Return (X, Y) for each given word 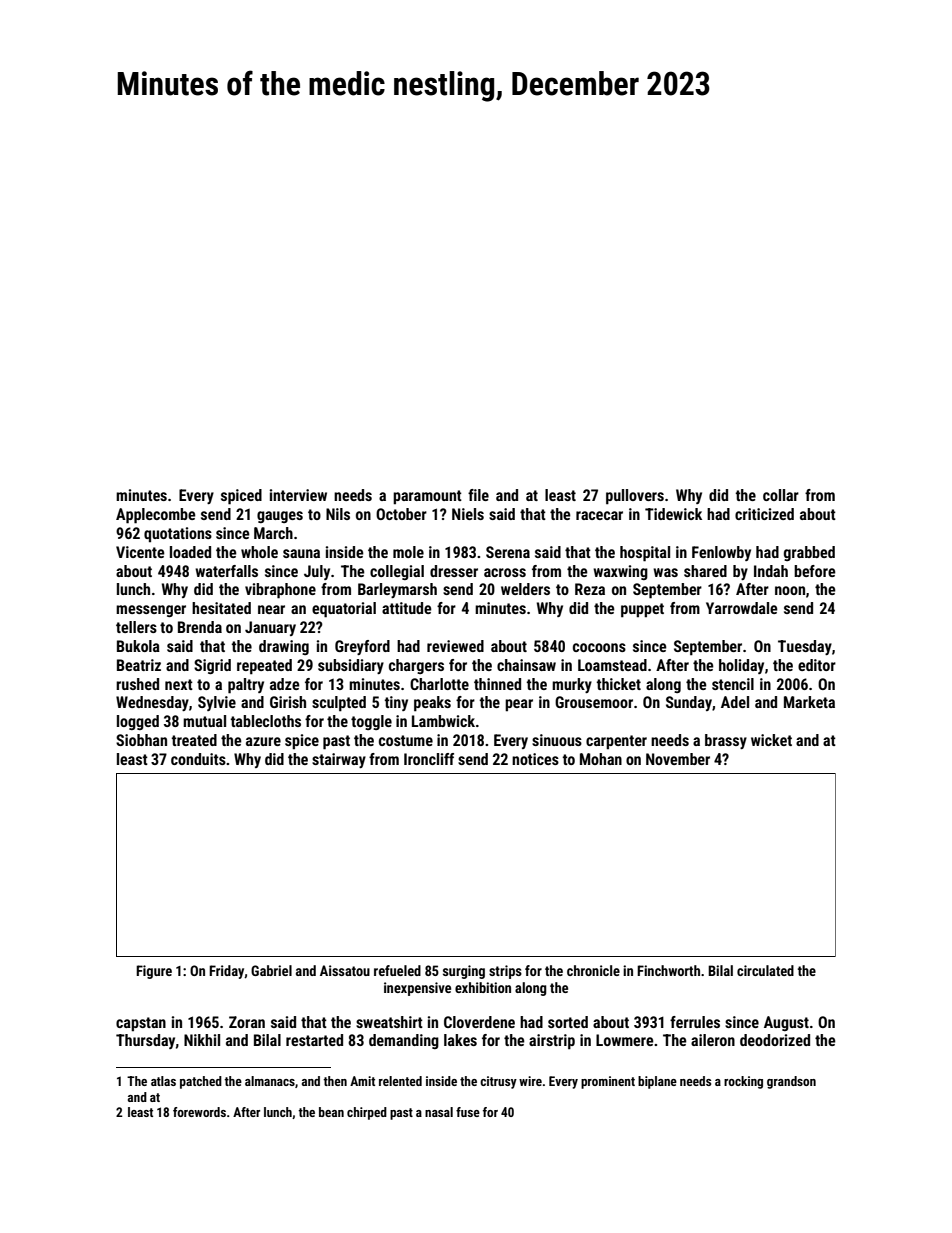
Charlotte (439, 684)
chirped (367, 1113)
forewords (199, 1112)
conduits (198, 759)
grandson (791, 1082)
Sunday (689, 703)
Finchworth (668, 970)
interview (298, 495)
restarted (314, 1040)
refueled (397, 970)
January (270, 628)
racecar (599, 515)
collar (781, 495)
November (678, 759)
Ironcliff (429, 759)
